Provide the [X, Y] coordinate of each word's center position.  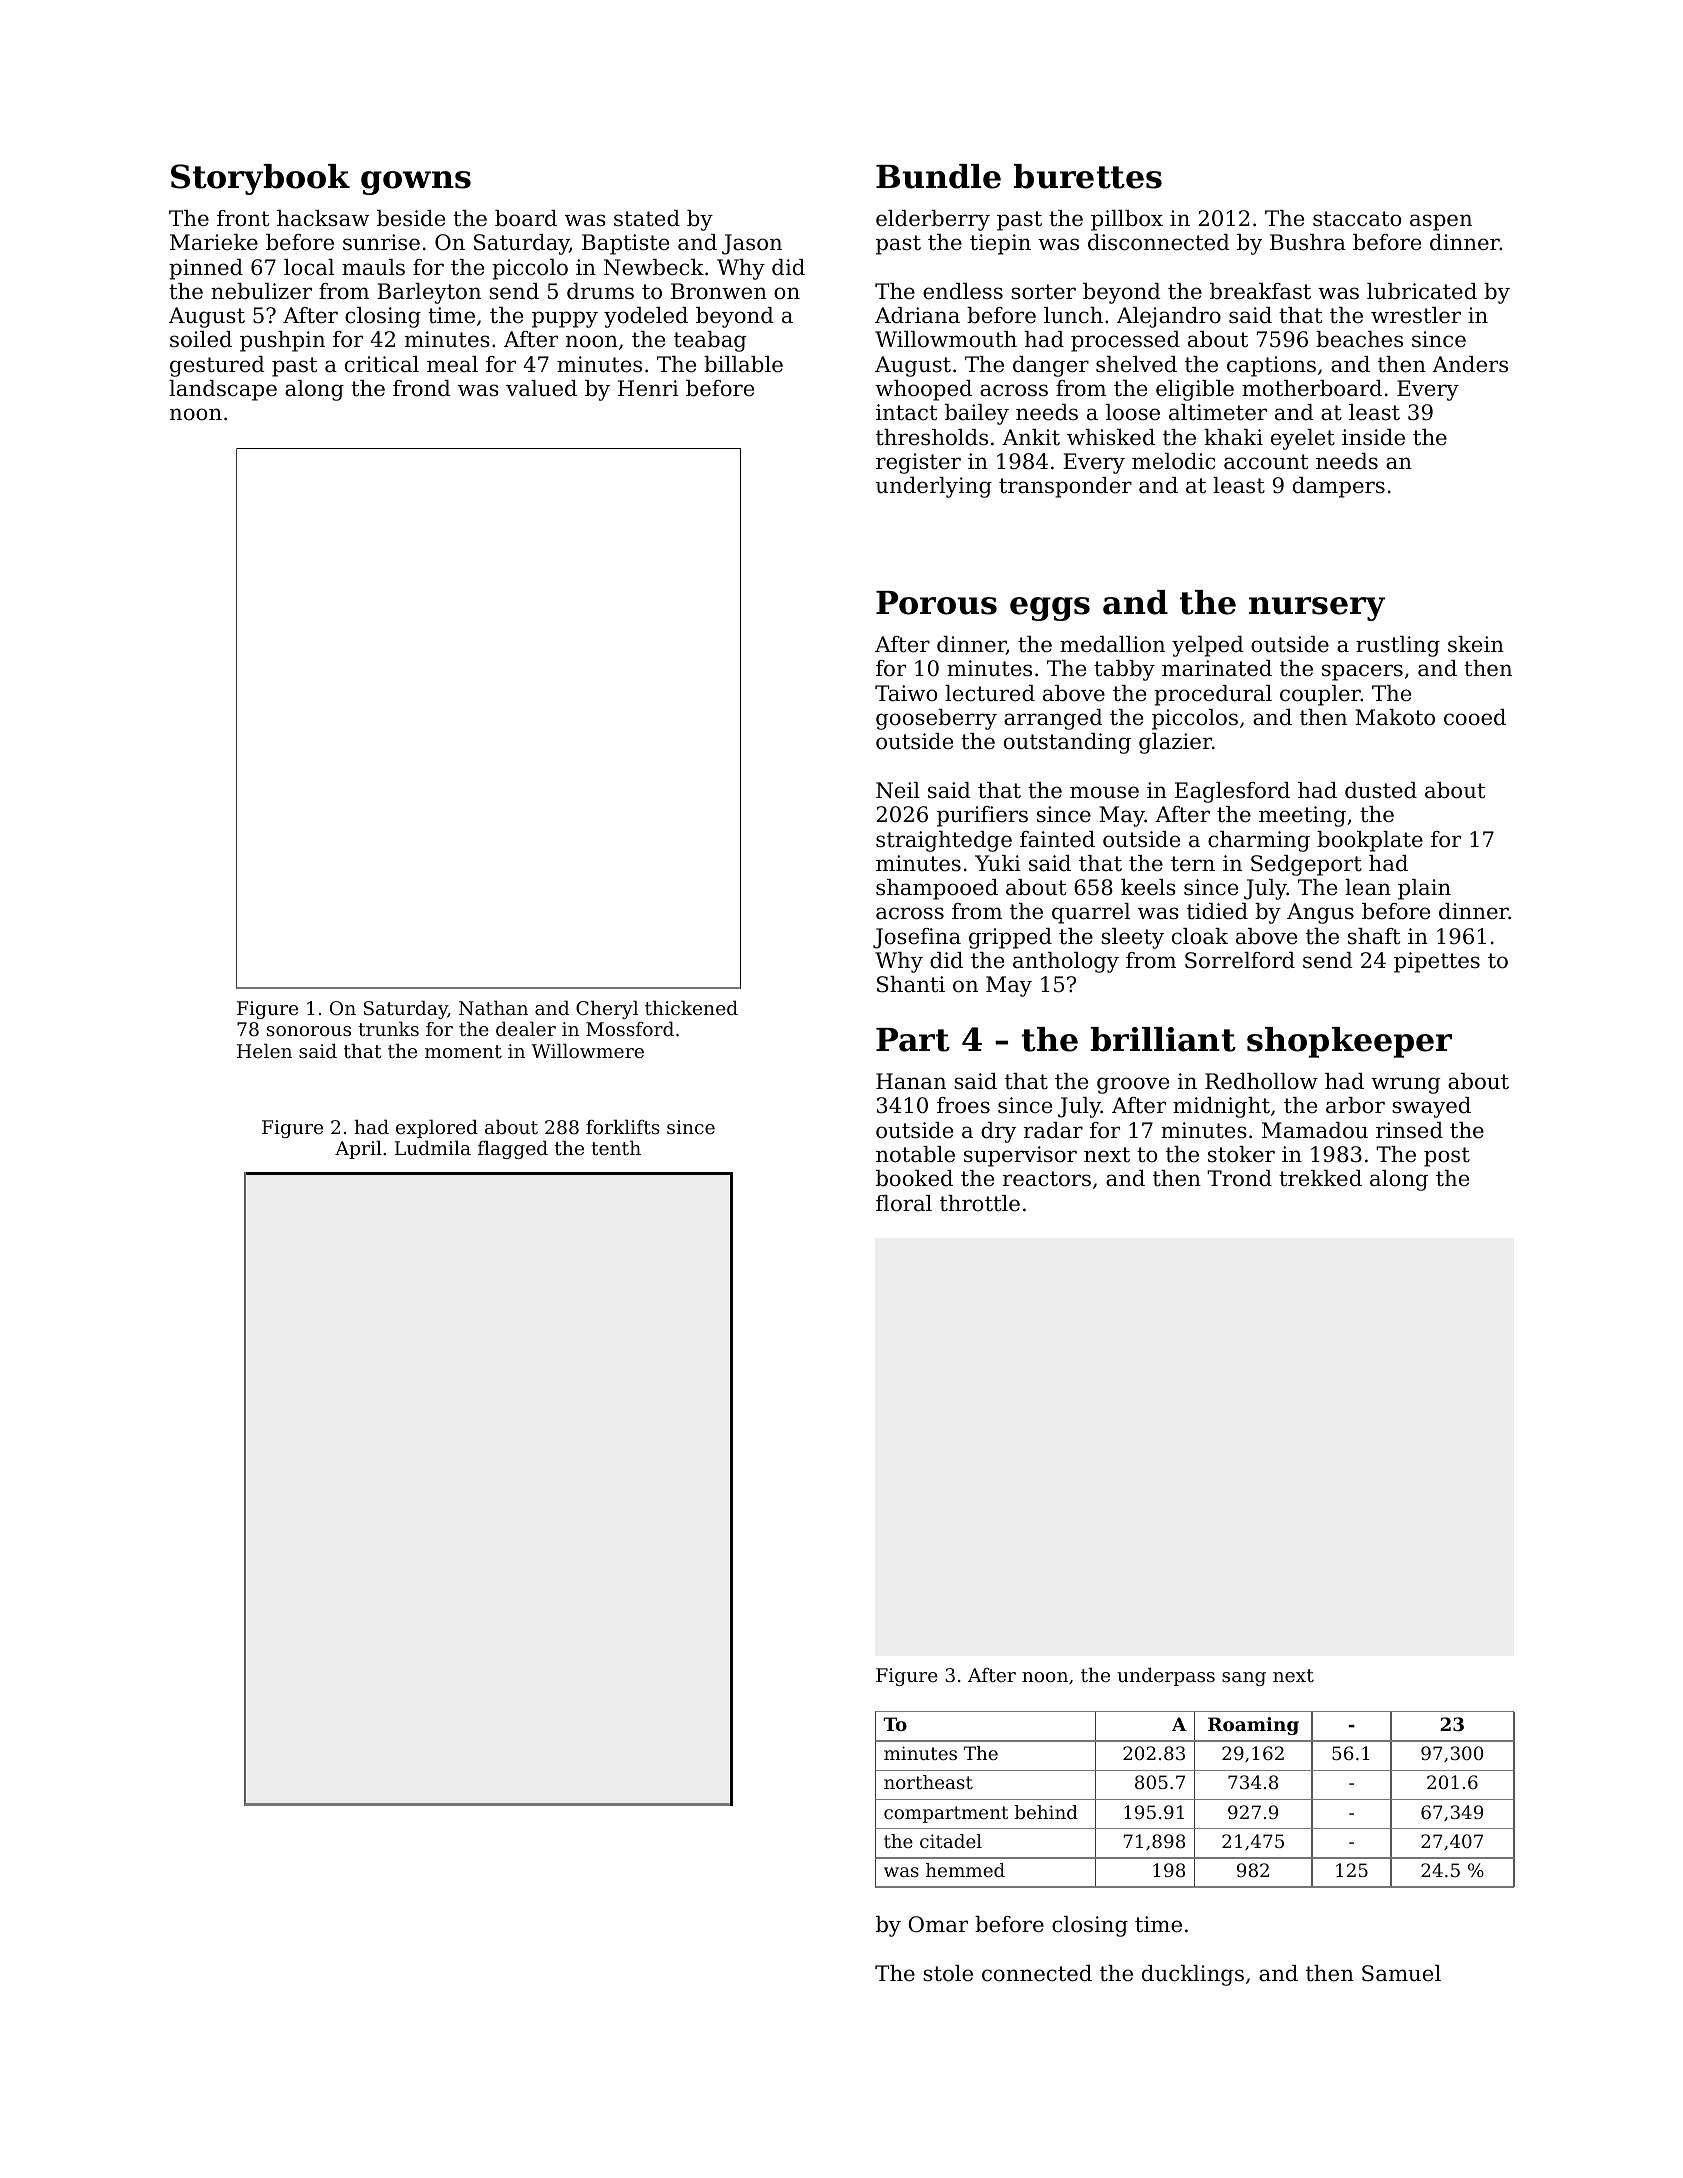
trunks [388, 1028]
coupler [1320, 695]
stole [948, 1973]
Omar [938, 1924]
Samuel [1401, 1973]
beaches [1359, 339]
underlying [934, 487]
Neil [898, 790]
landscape [223, 390]
